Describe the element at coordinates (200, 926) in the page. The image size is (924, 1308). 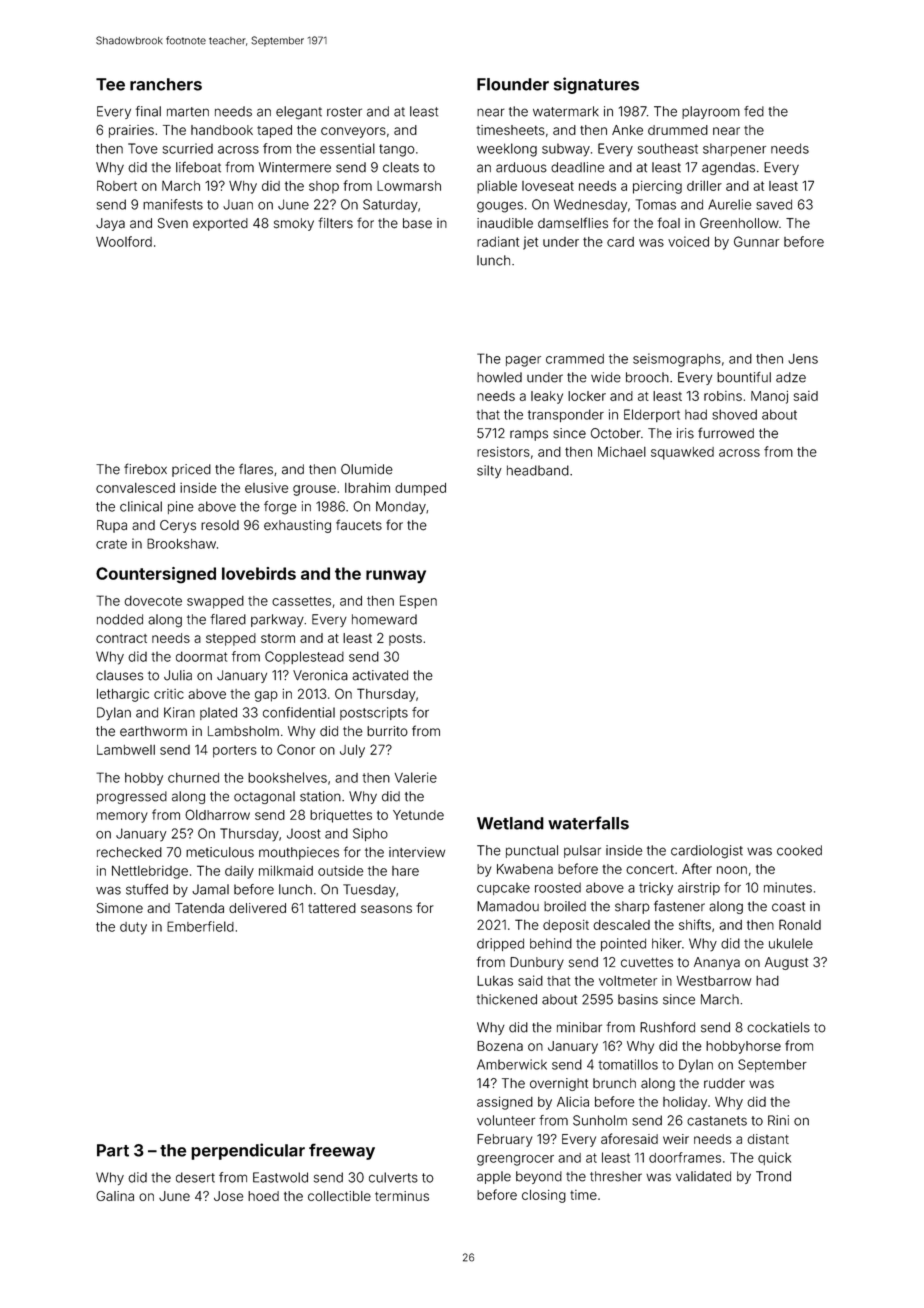
I see `Emberfield` at that location.
